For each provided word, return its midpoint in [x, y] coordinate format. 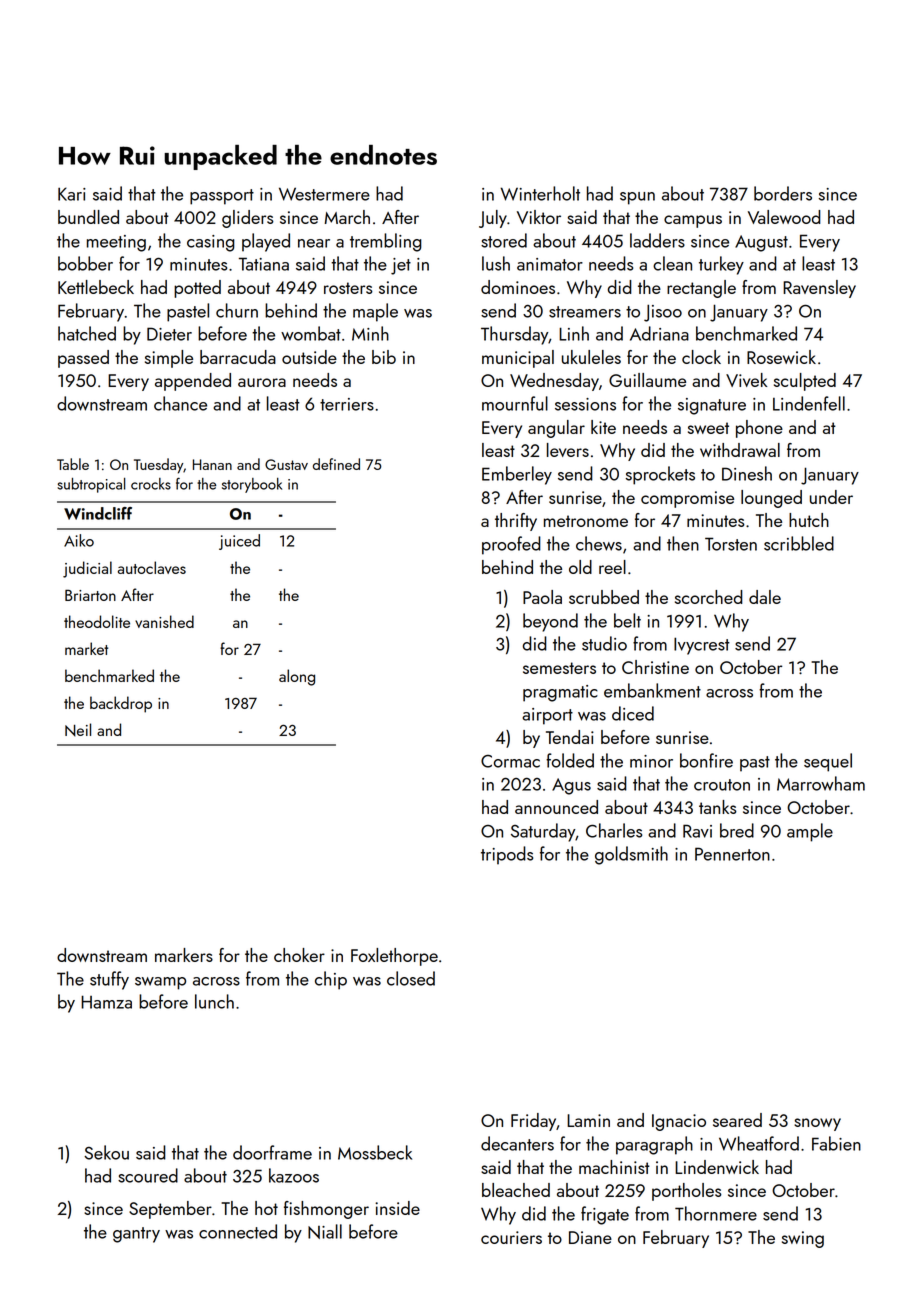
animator [550, 264]
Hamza [106, 1002]
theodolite [97, 621]
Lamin [588, 1120]
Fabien [836, 1143]
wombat [311, 333]
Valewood [784, 217]
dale [765, 597]
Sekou [106, 1152]
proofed [511, 545]
